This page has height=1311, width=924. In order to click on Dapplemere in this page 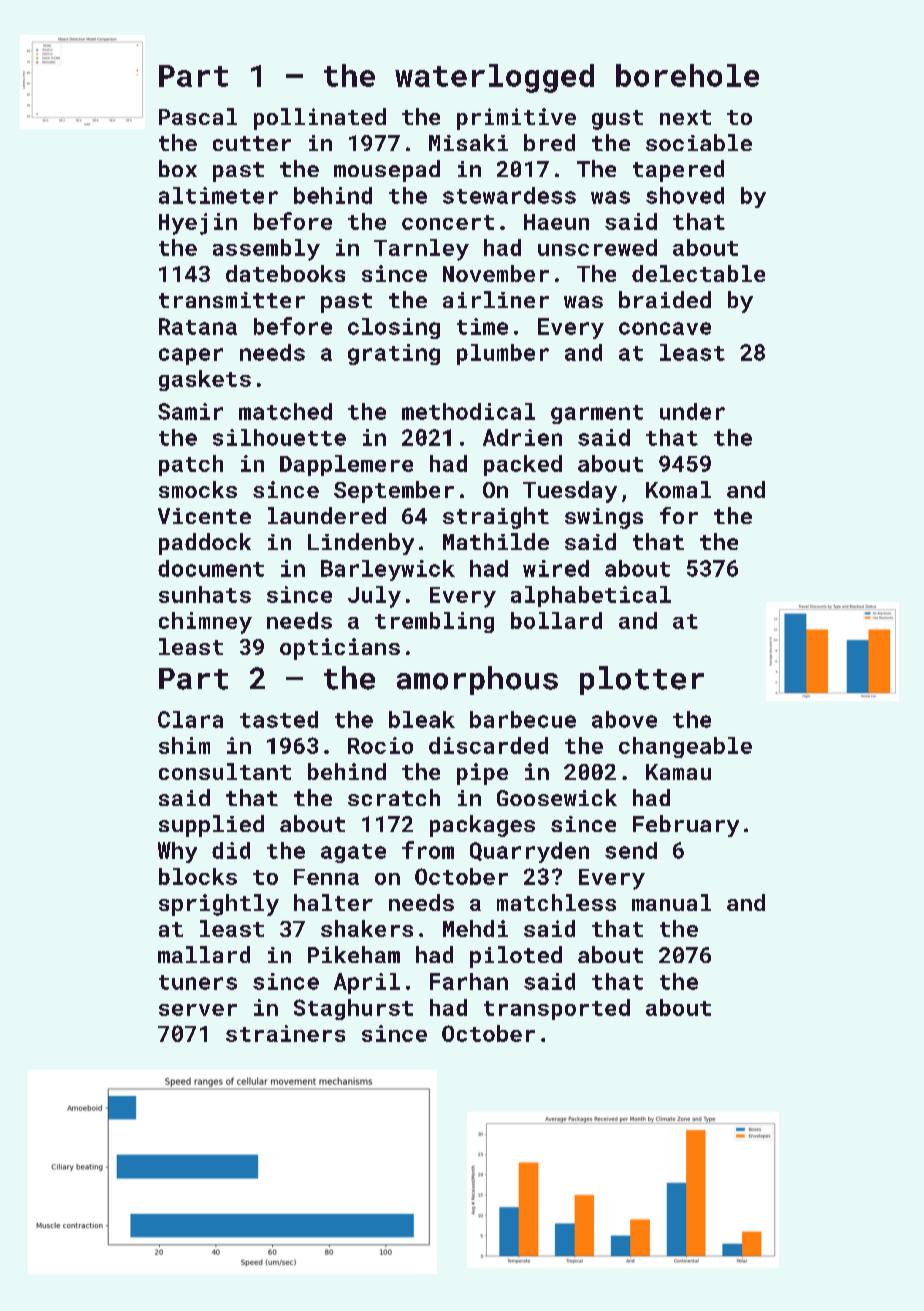, I will do `click(346, 465)`.
